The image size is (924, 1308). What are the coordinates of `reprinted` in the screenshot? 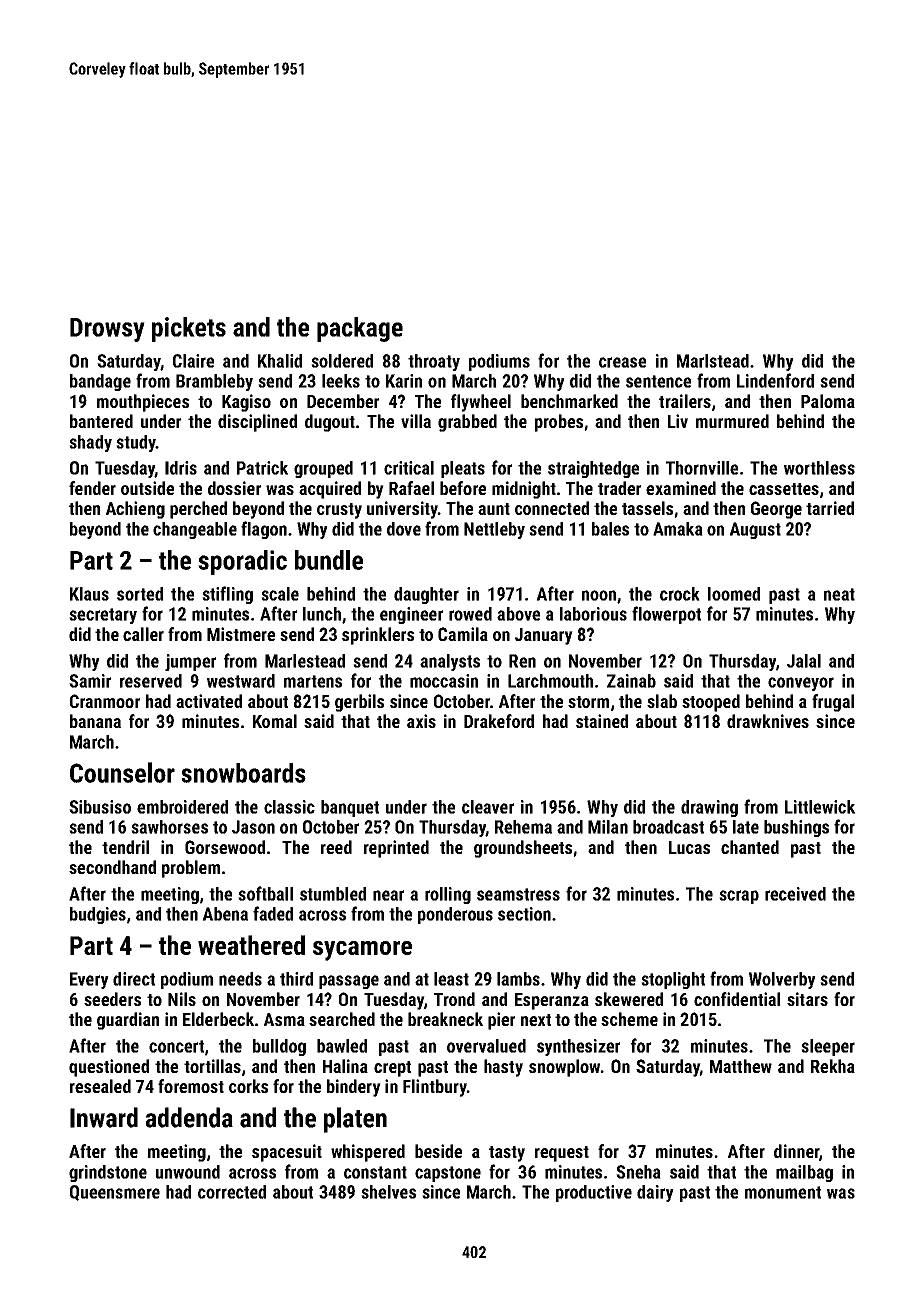 It's located at (396, 849).
